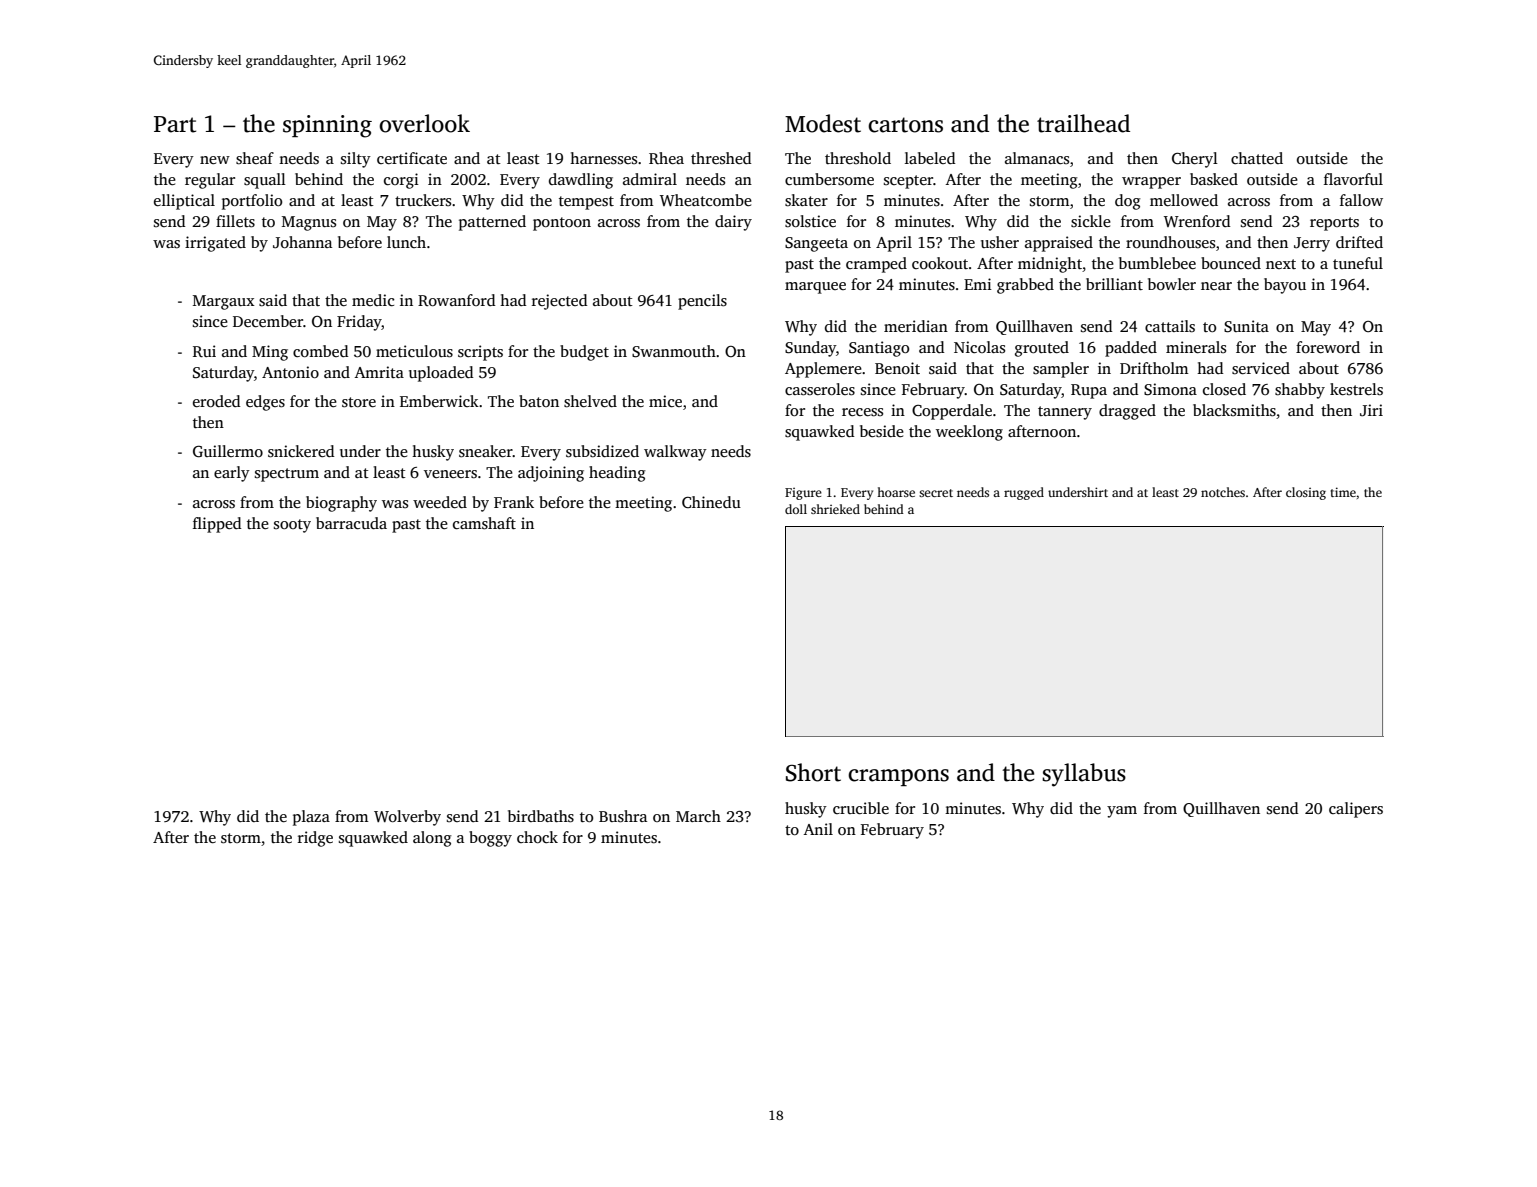  I want to click on Part, so click(175, 124).
